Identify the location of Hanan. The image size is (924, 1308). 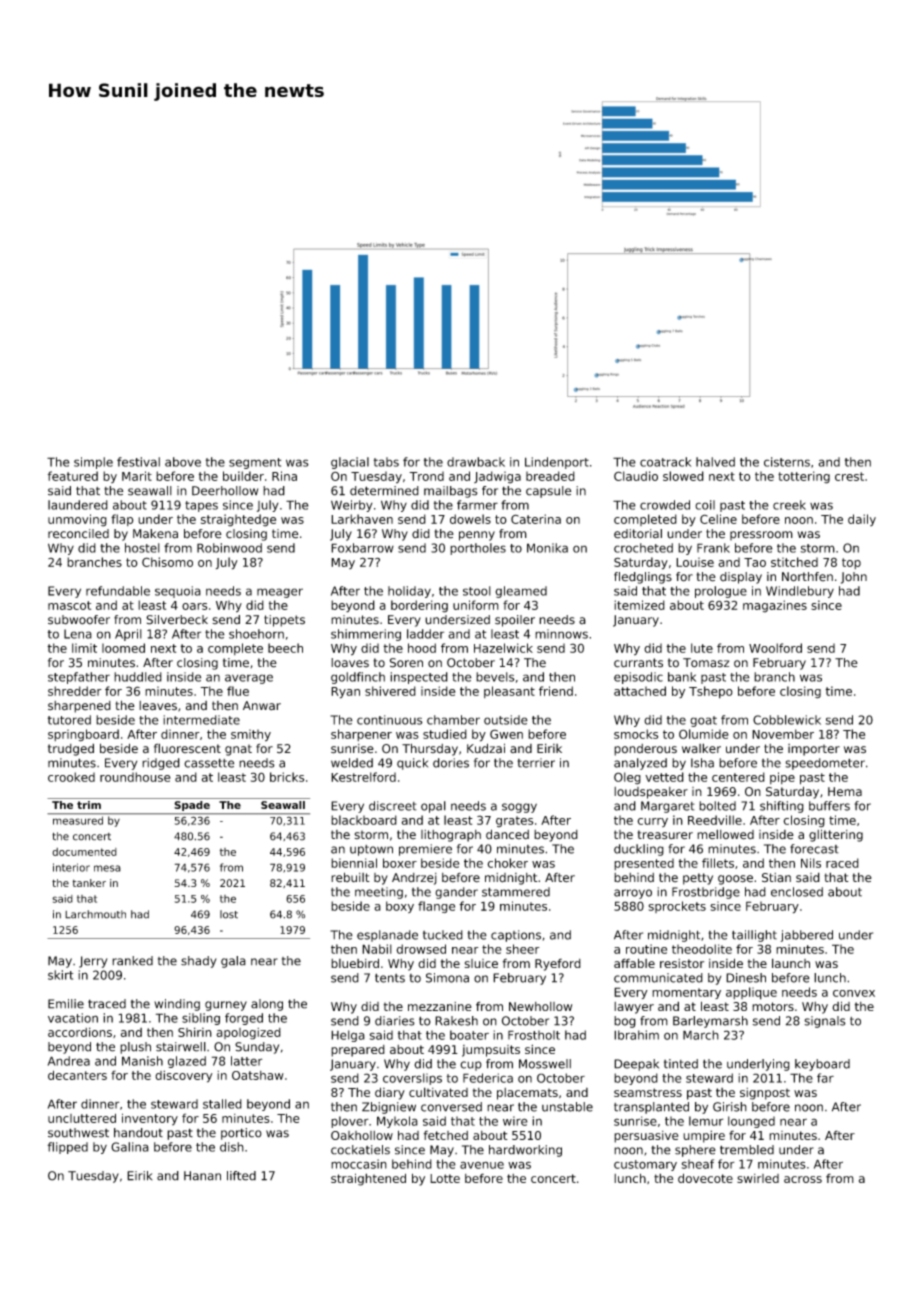
(202, 1176).
